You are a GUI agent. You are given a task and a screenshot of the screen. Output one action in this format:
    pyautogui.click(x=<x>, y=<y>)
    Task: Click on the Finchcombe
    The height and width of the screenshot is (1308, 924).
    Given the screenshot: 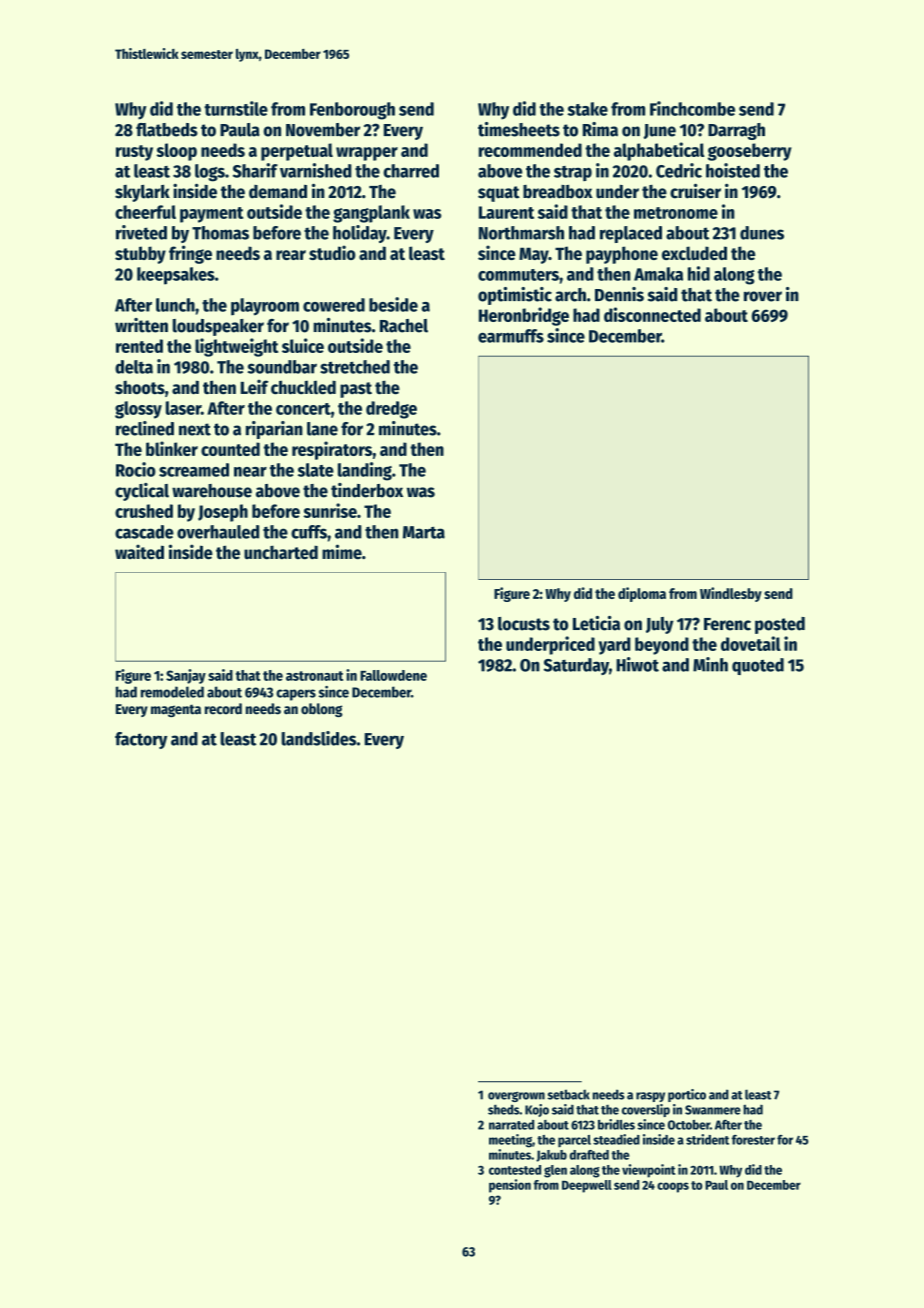 What is the action you would take?
    pyautogui.click(x=692, y=108)
